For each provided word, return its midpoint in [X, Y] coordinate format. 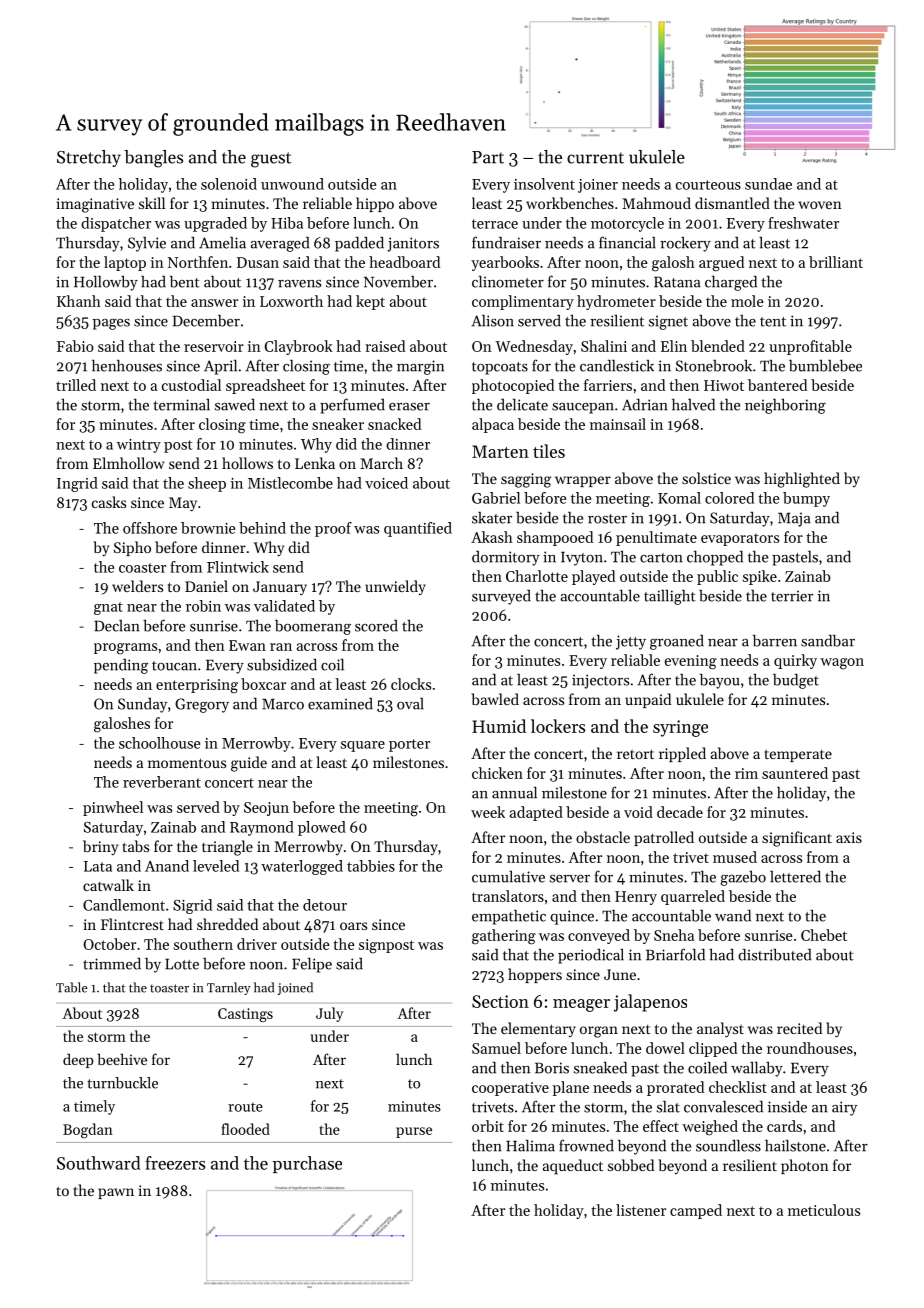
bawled [495, 699]
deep [78, 1060]
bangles [153, 159]
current [595, 158]
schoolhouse [159, 743]
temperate [798, 755]
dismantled [732, 203]
